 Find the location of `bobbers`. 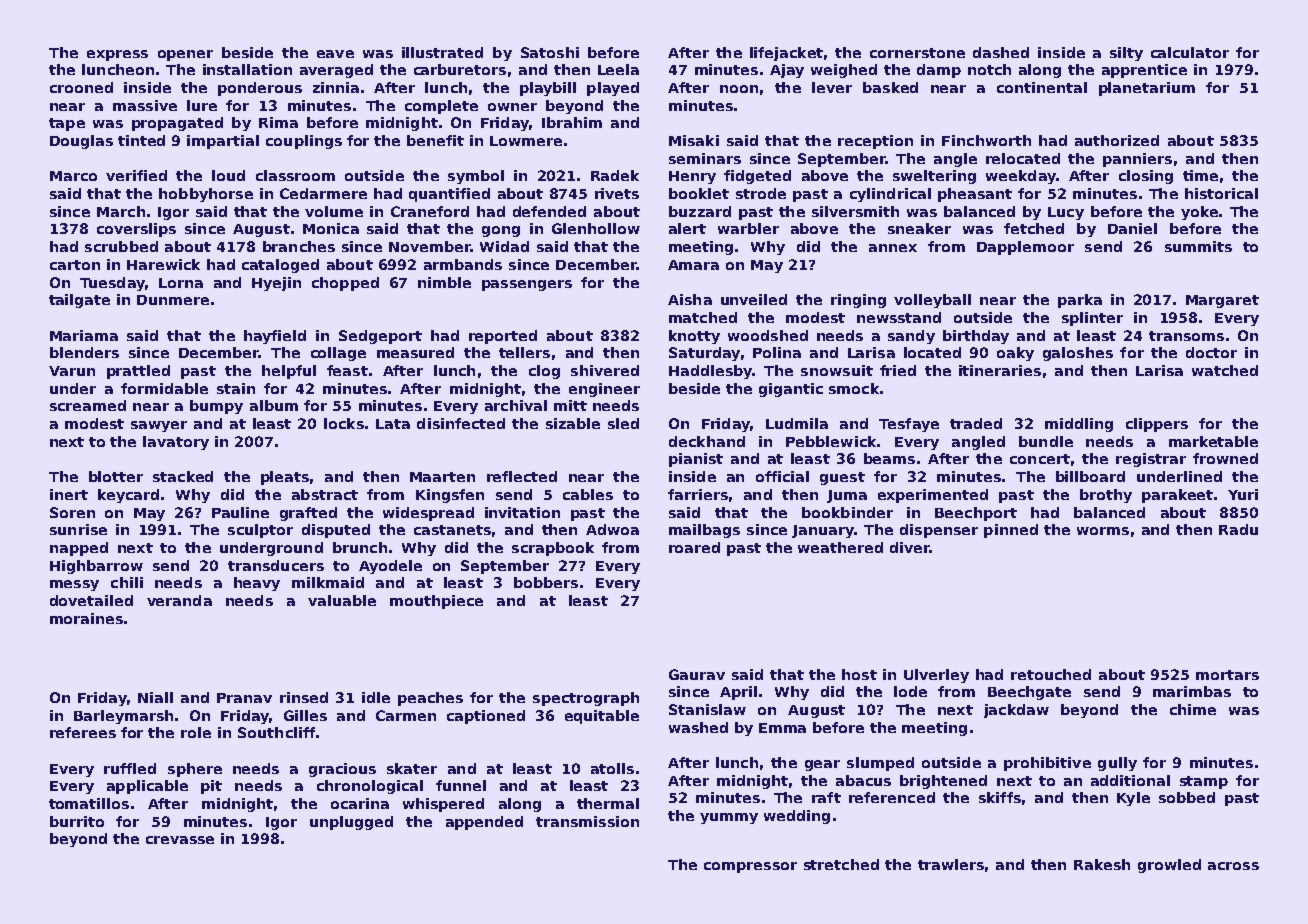

bobbers is located at coordinates (546, 582).
